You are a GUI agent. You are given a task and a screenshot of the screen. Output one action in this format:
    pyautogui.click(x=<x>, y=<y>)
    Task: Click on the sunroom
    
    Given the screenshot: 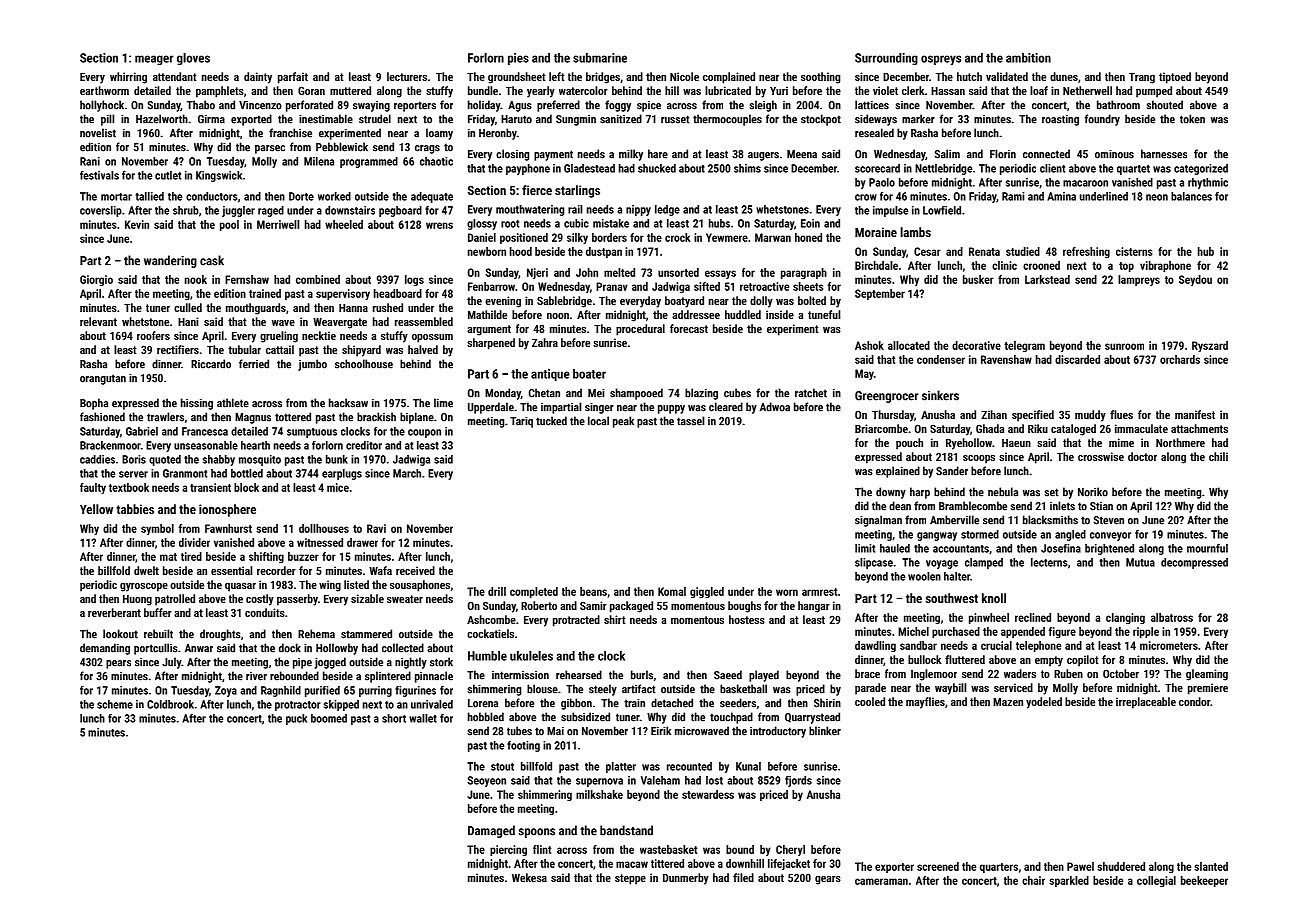 What is the action you would take?
    pyautogui.click(x=1124, y=346)
